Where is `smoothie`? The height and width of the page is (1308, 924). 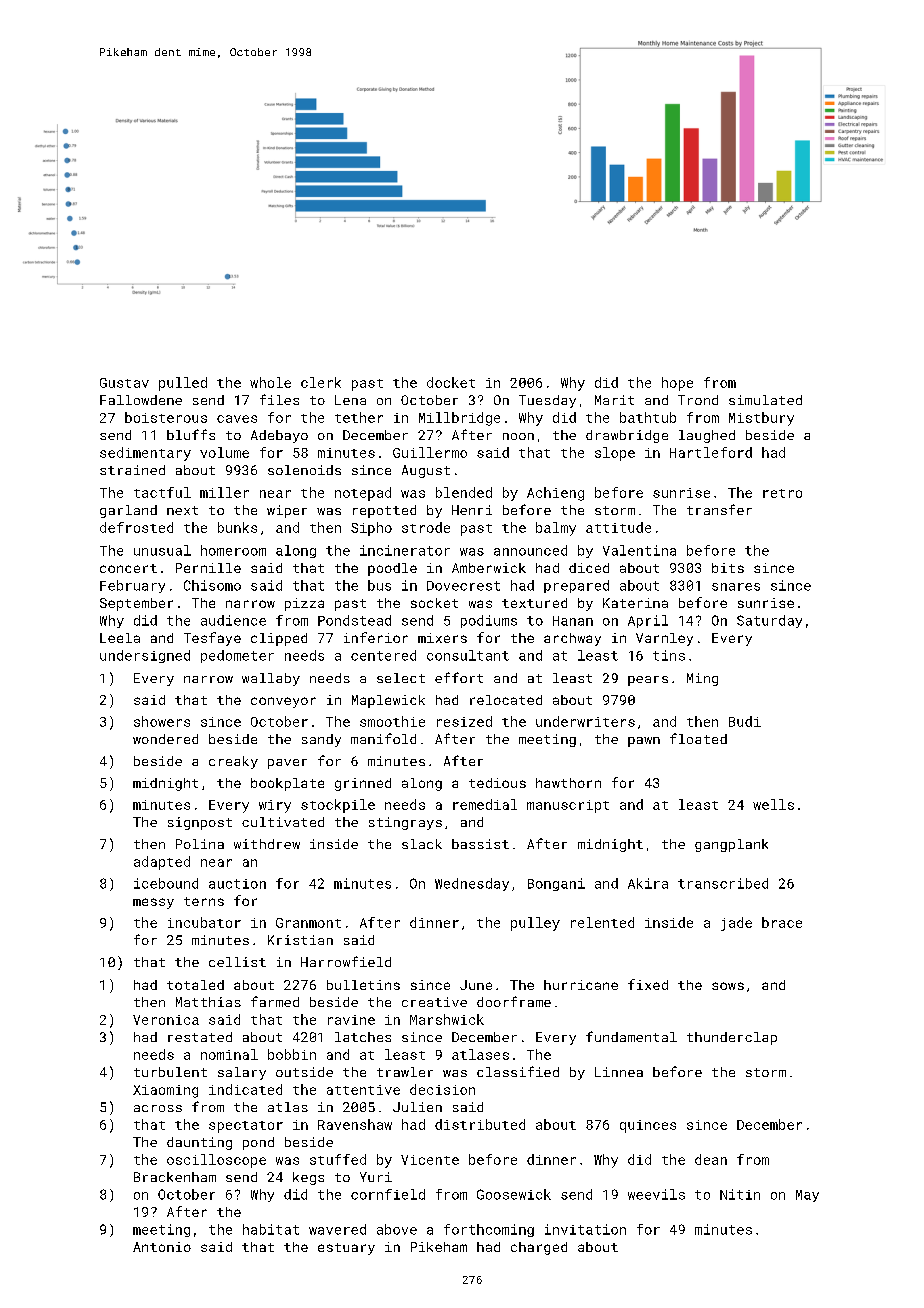 smoothie is located at coordinates (392, 721).
